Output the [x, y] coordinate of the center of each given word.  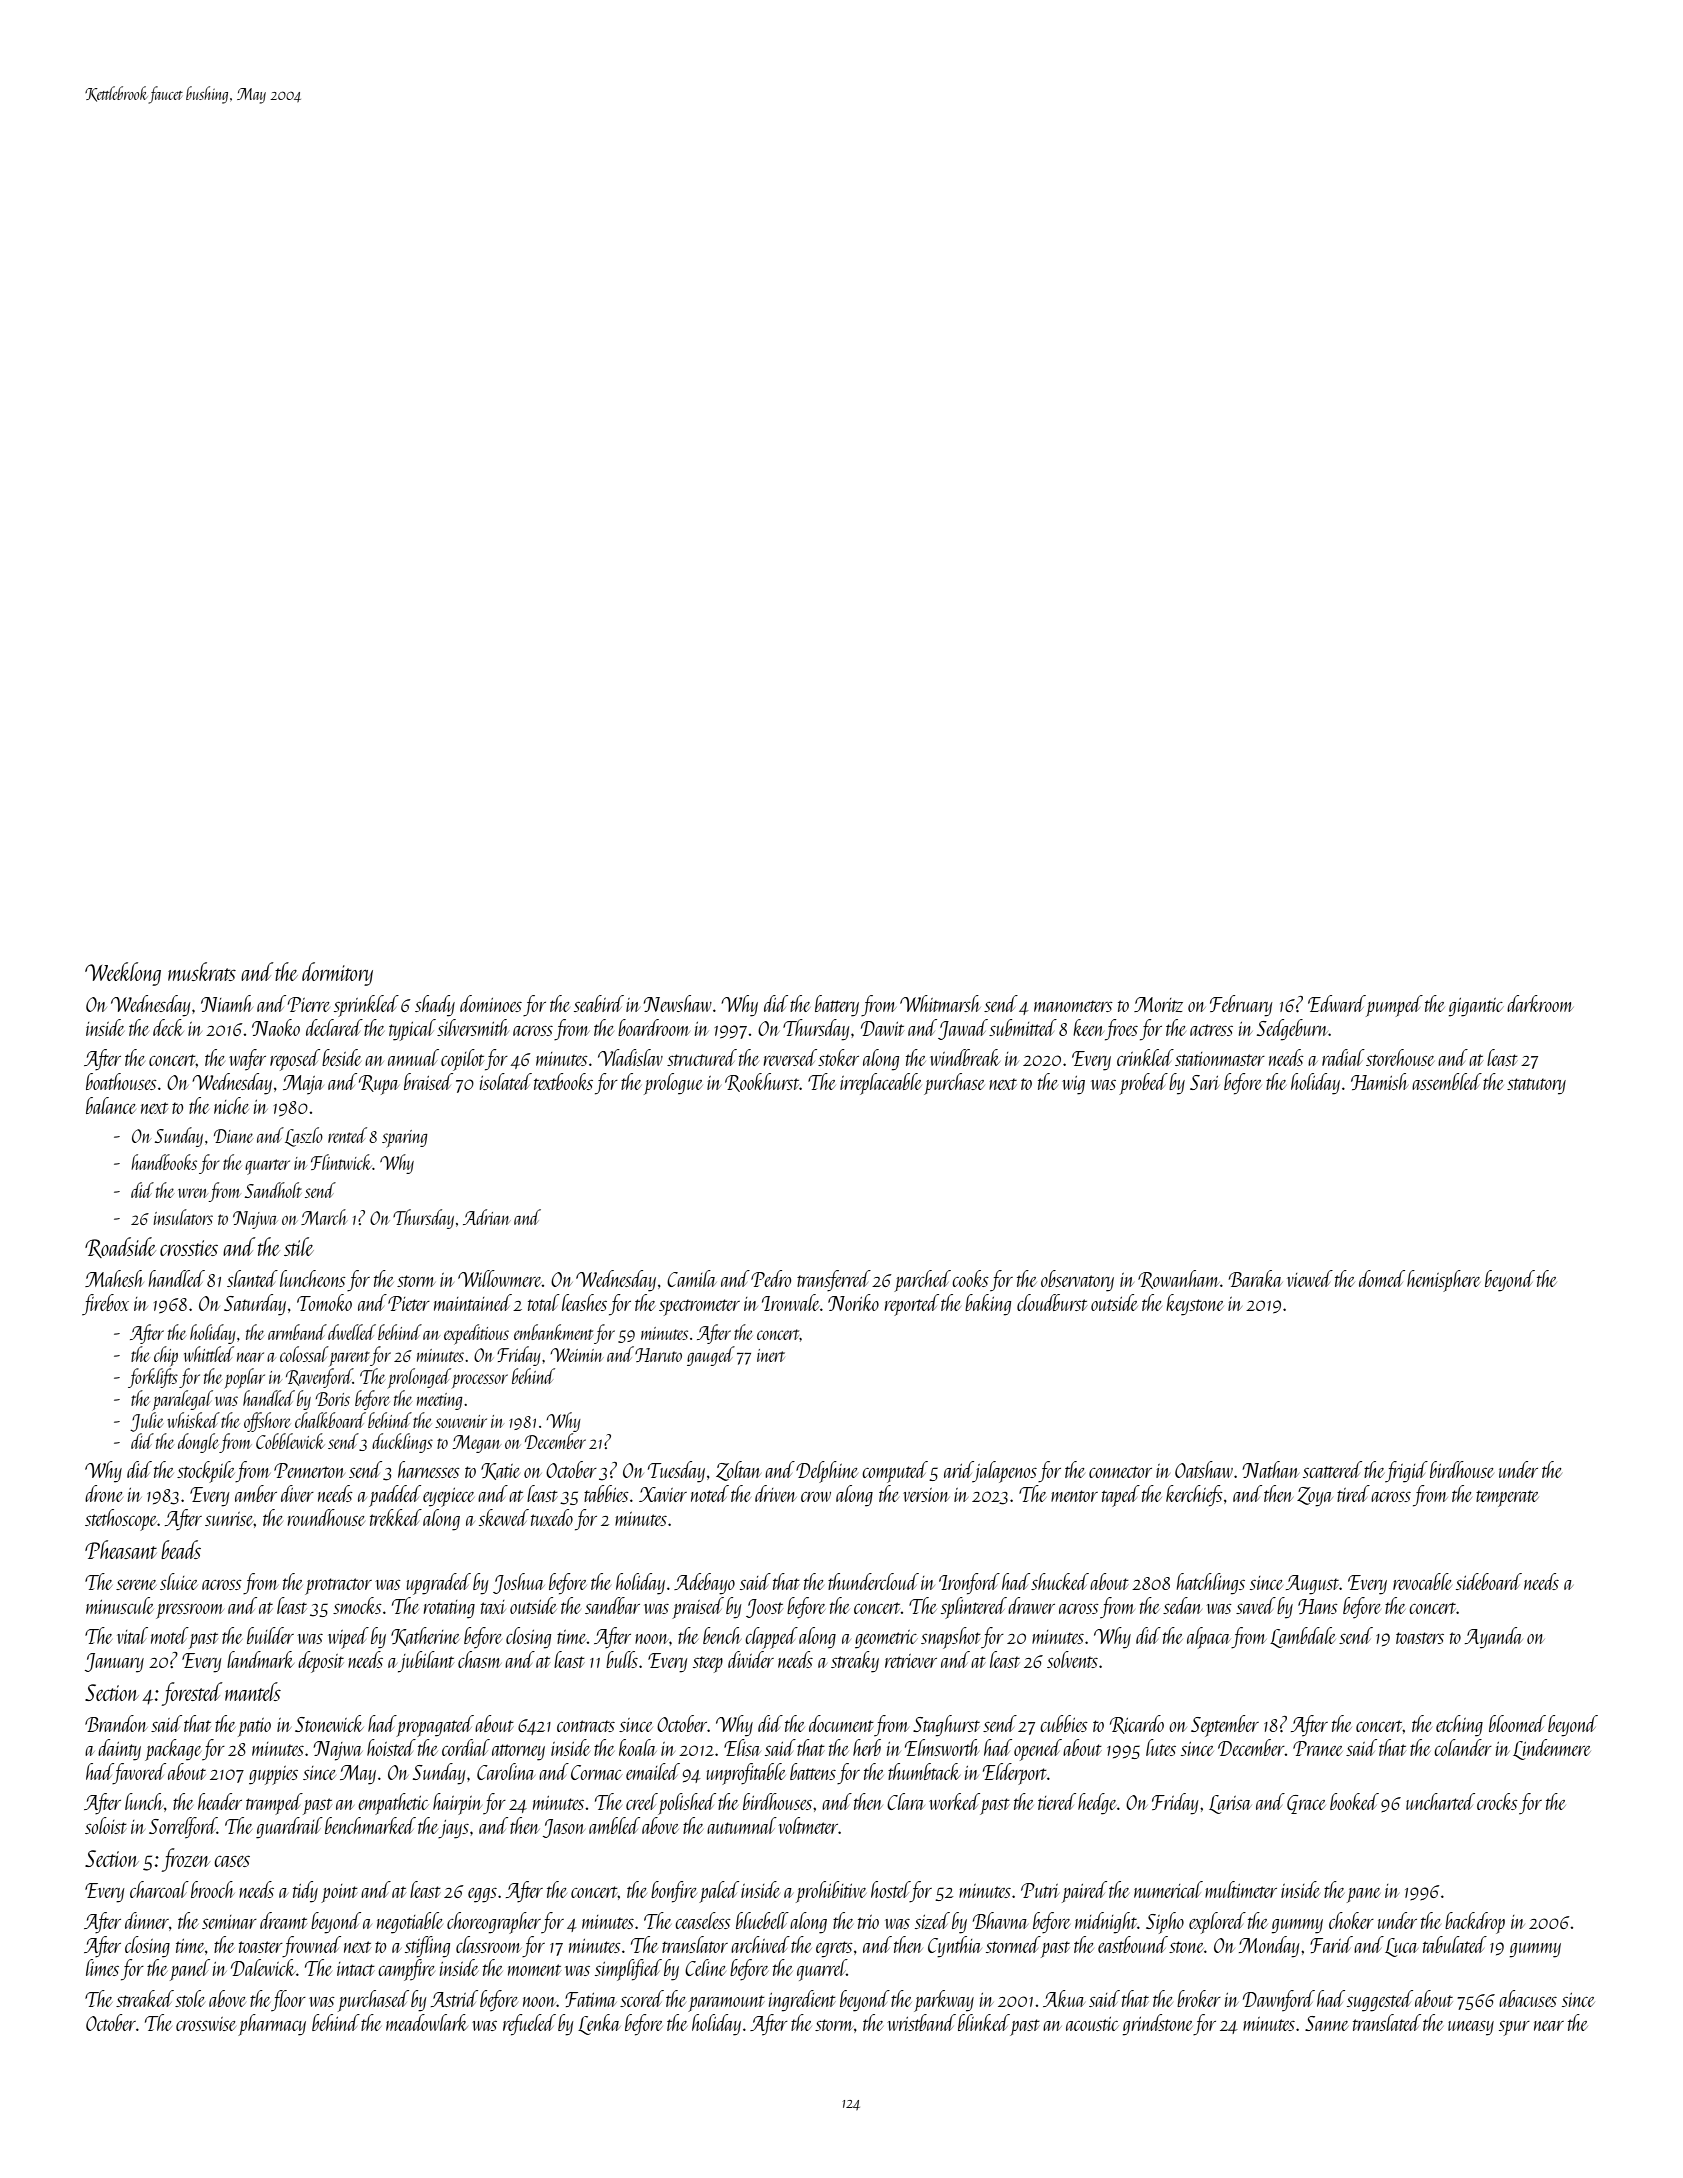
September [1225, 1726]
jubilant [426, 1662]
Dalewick [263, 1967]
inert [771, 1355]
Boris [333, 1399]
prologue [673, 1084]
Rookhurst [762, 1082]
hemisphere [1443, 1281]
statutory [1536, 1086]
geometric [886, 1639]
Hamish [1379, 1081]
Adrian [487, 1217]
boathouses [121, 1081]
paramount [726, 2003]
